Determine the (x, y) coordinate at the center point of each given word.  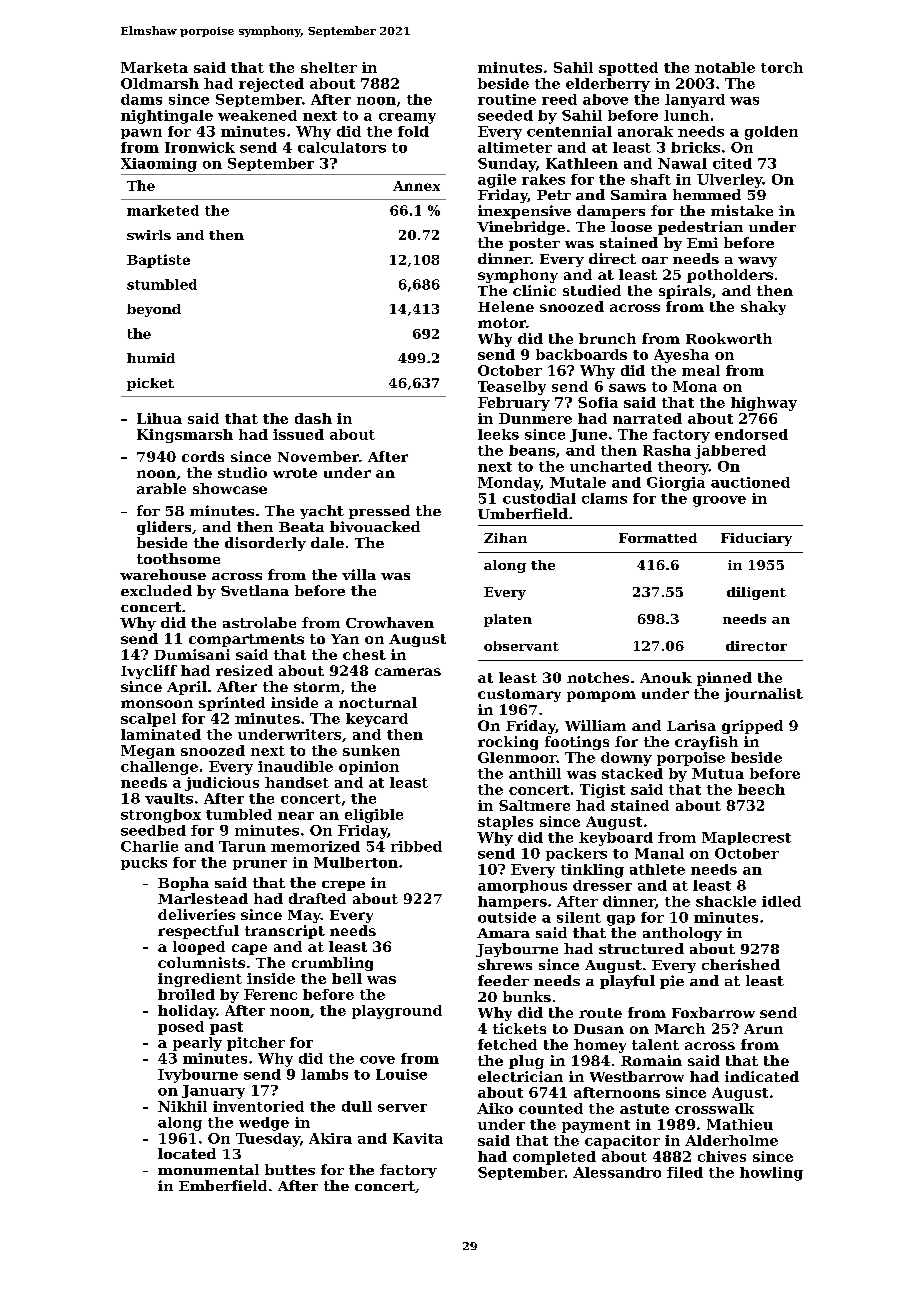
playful (627, 982)
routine (507, 99)
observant (521, 646)
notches (598, 677)
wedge (264, 1124)
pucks (144, 863)
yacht (322, 512)
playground (397, 1012)
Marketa (154, 67)
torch (782, 67)
